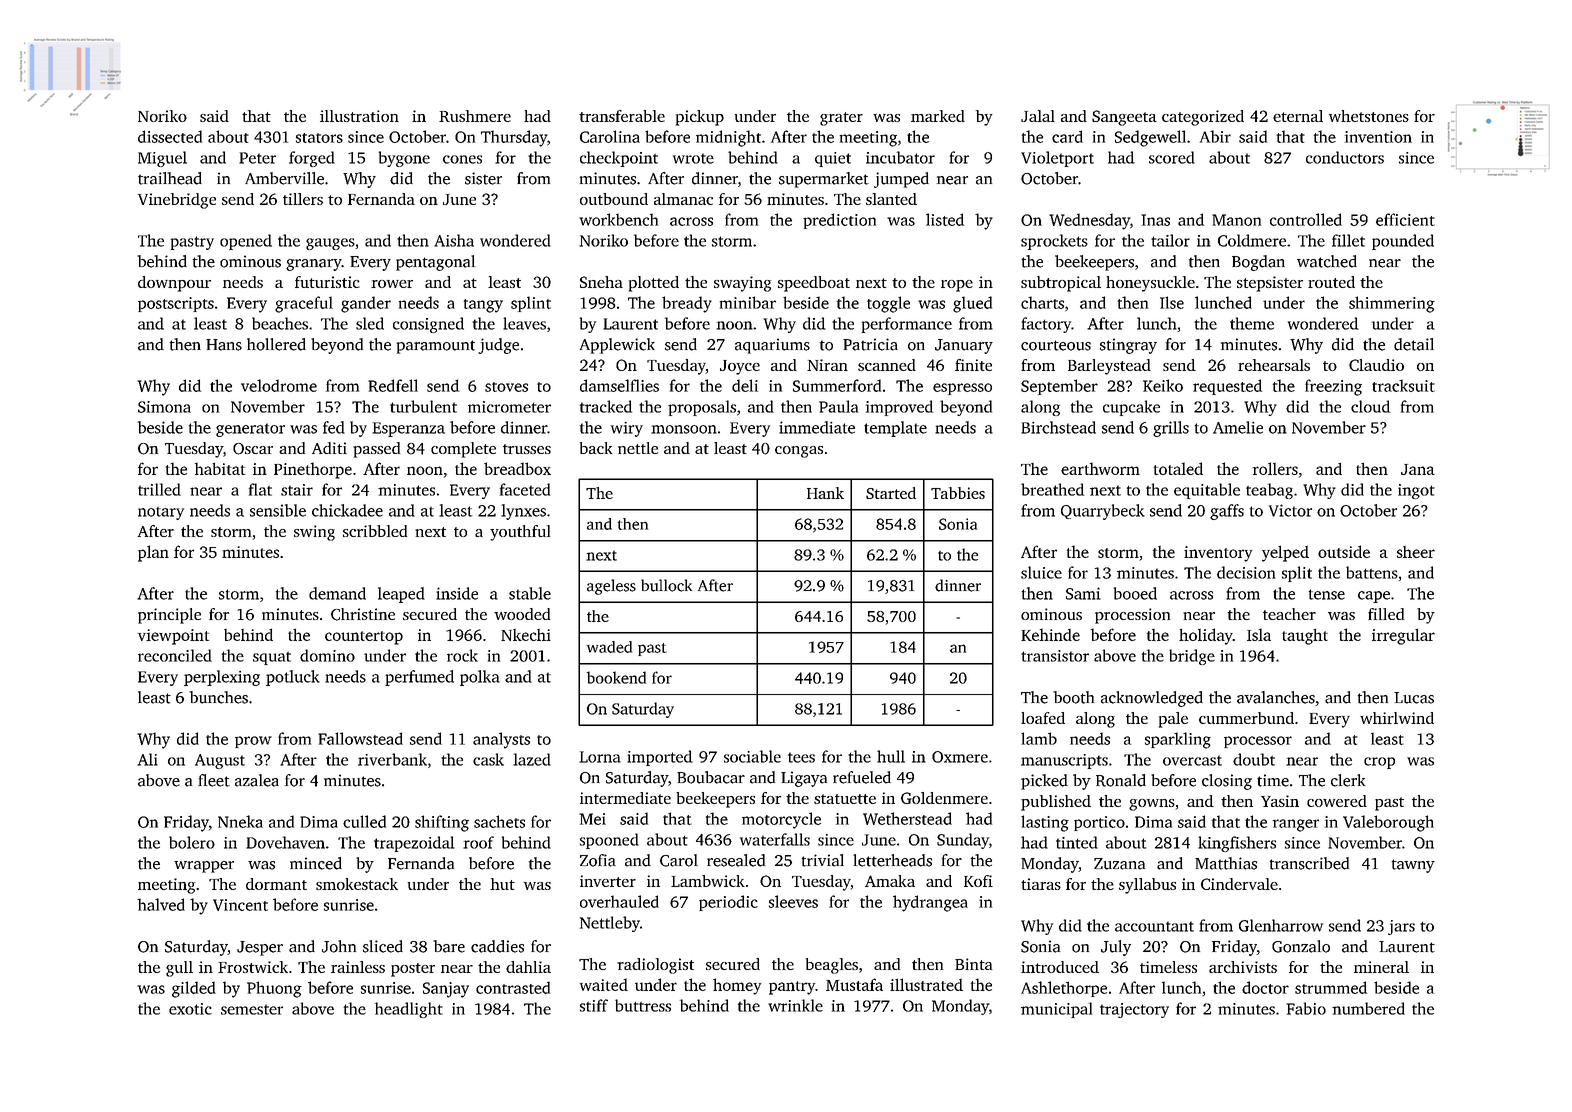 The image size is (1572, 1112). I want to click on Kehinde, so click(1050, 634).
